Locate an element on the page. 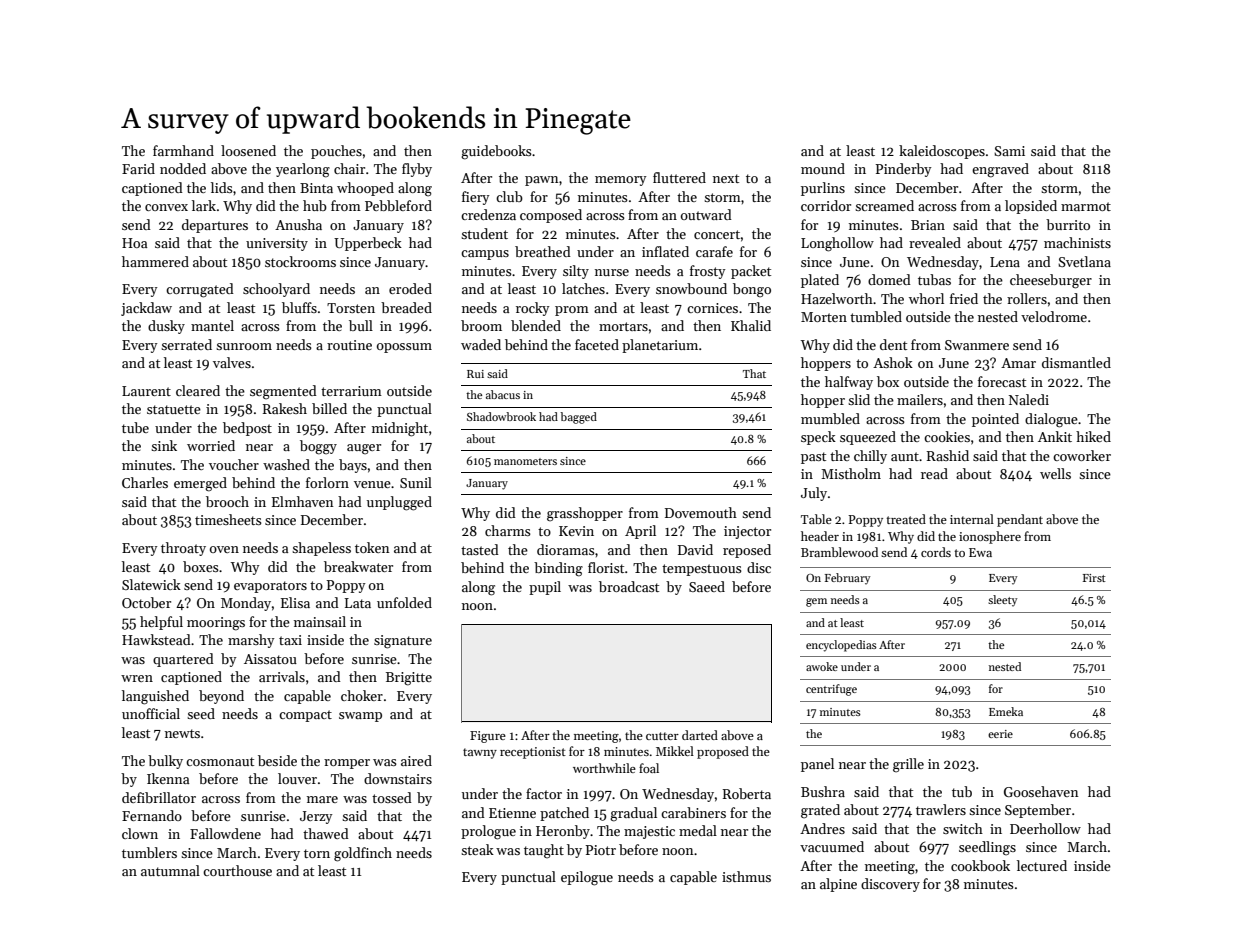 The width and height of the page is (1233, 952). mailers is located at coordinates (920, 399).
